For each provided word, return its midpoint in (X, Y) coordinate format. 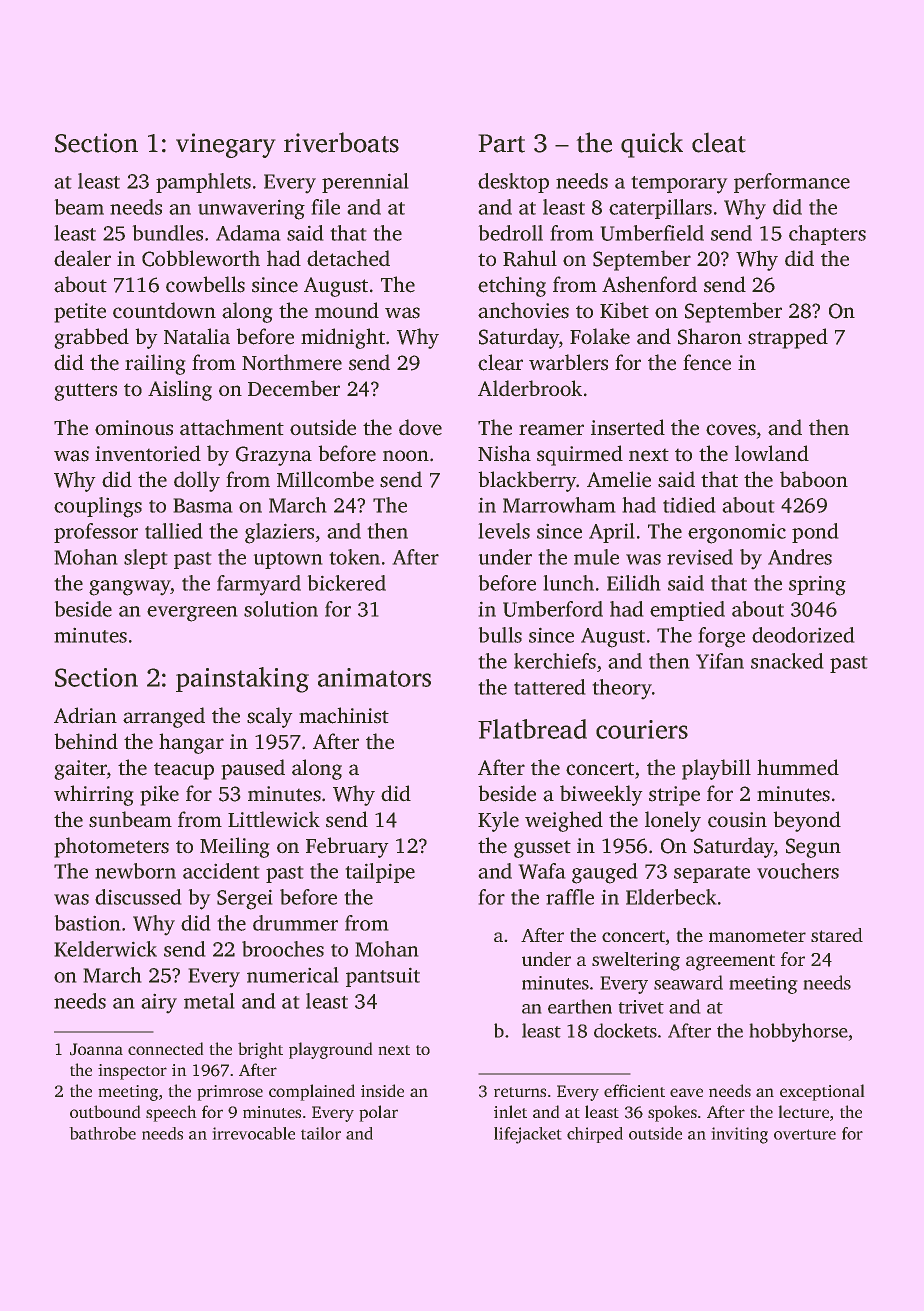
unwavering (251, 210)
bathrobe (103, 1133)
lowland (772, 453)
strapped (788, 338)
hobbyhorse (798, 1032)
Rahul (530, 258)
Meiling (234, 847)
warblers (568, 362)
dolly (197, 481)
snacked (787, 661)
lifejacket (527, 1135)
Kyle (498, 821)
